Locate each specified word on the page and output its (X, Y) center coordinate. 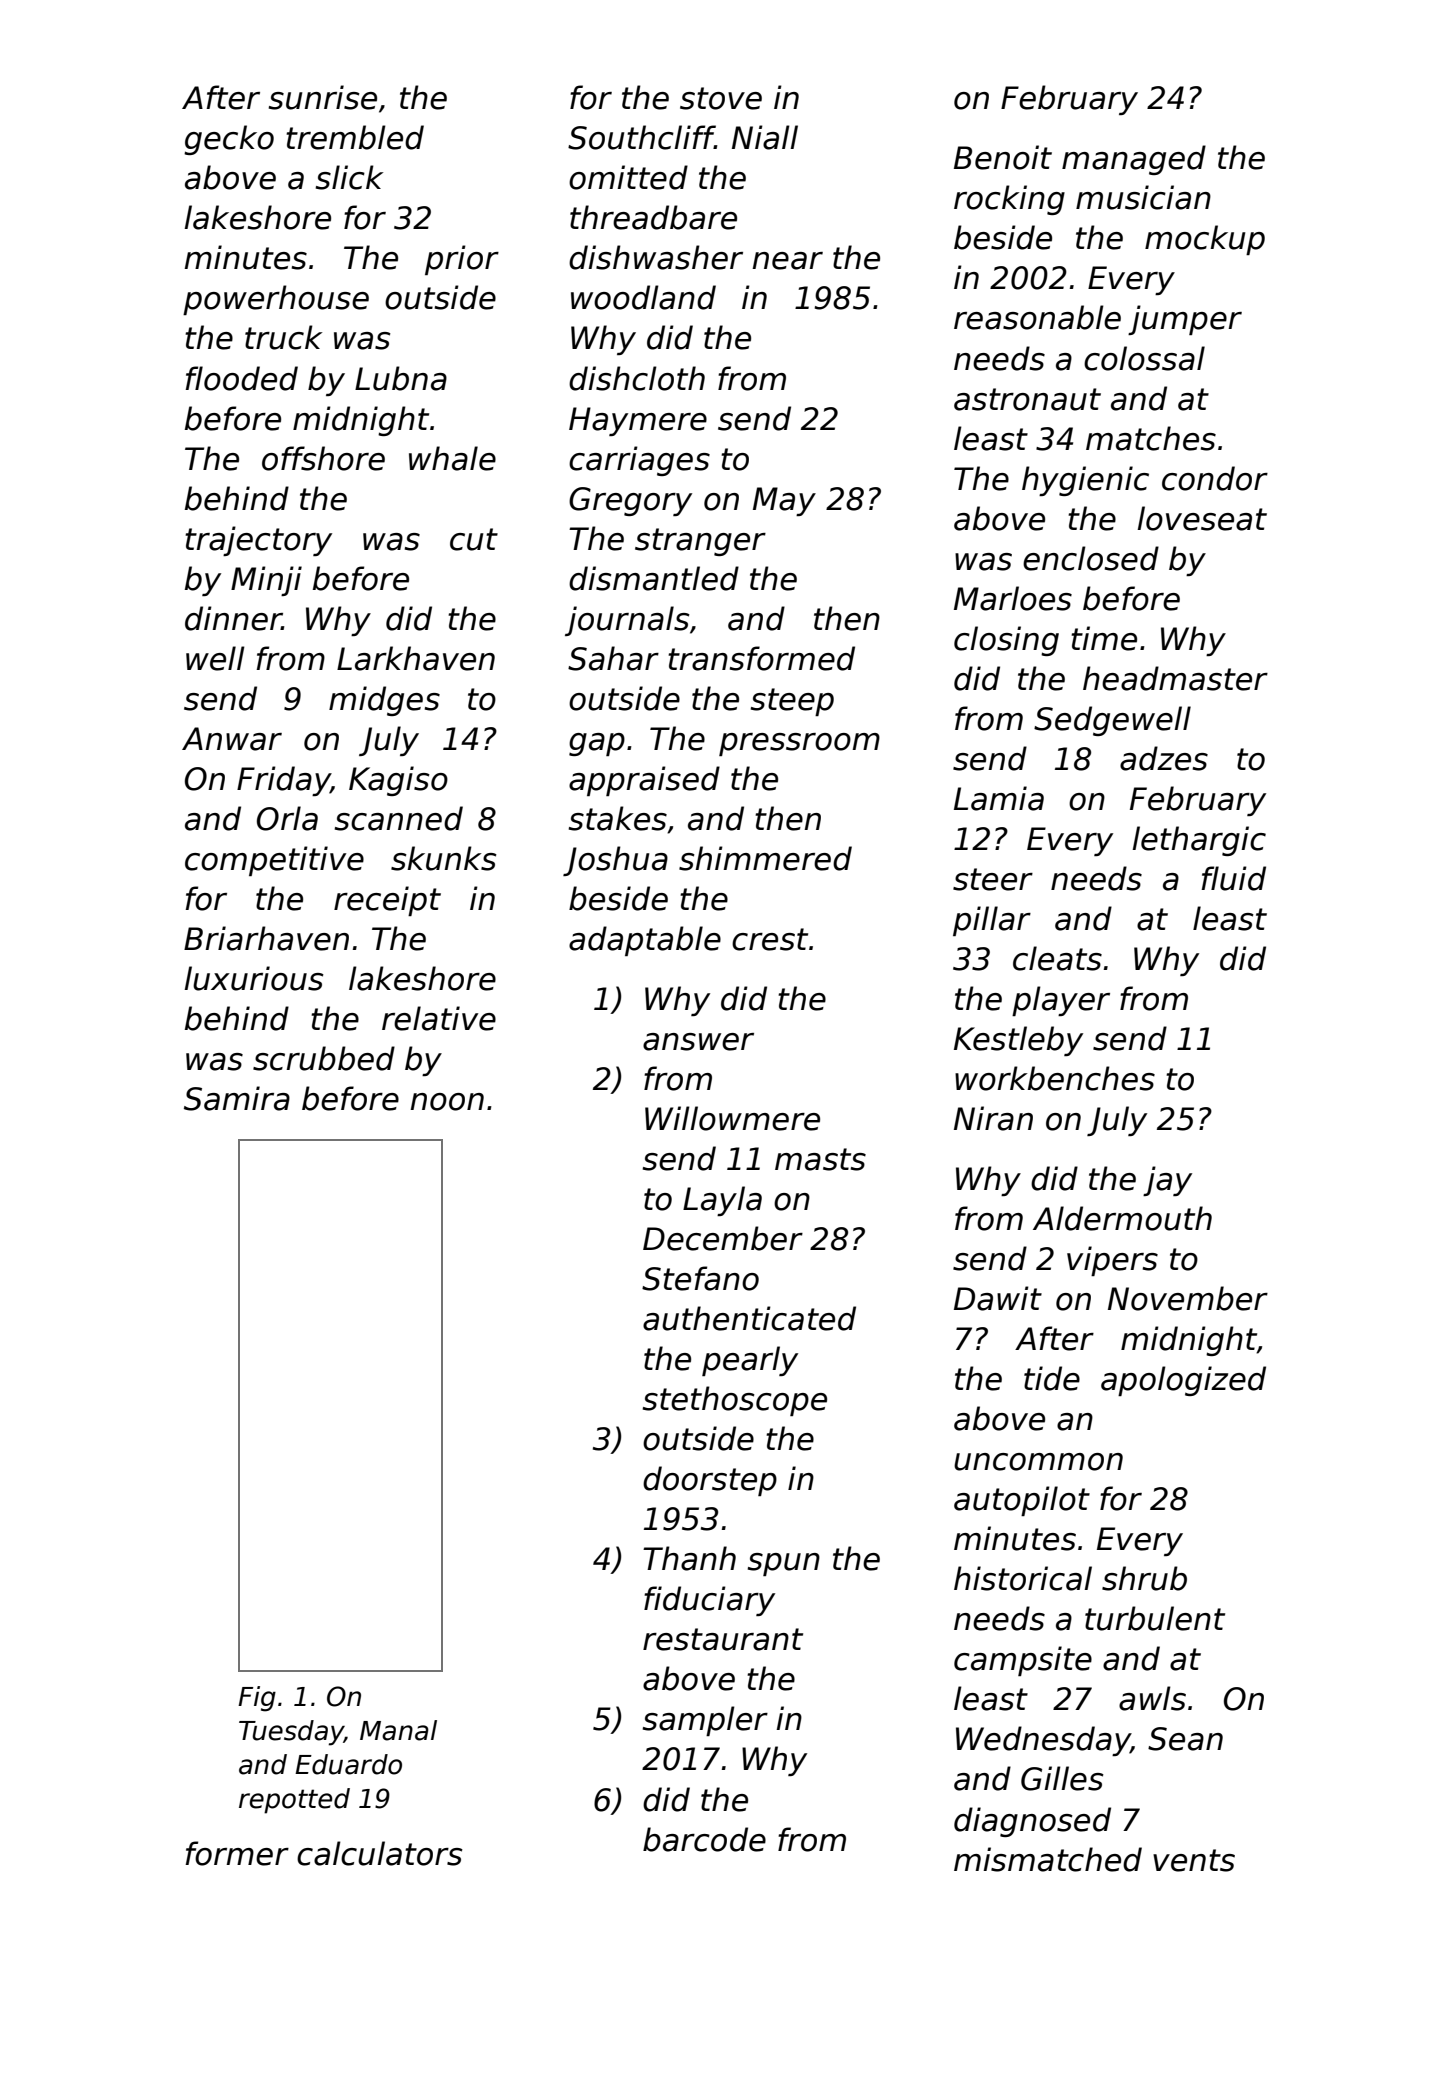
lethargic (1199, 841)
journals (627, 621)
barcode (704, 1839)
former (237, 1853)
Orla (287, 818)
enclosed (1091, 558)
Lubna (401, 378)
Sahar (613, 658)
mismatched (1048, 1859)
